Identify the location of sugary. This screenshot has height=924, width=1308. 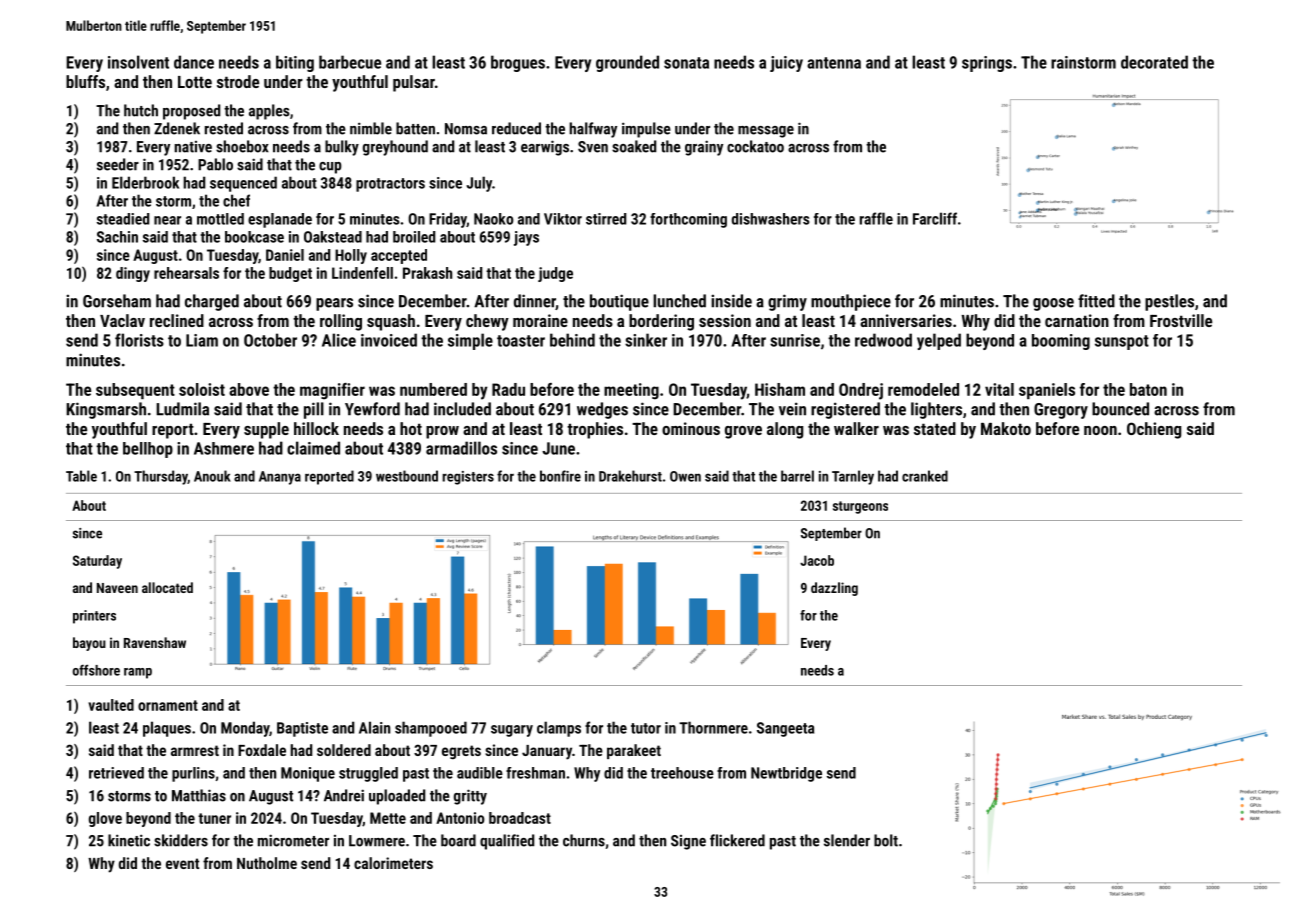
(512, 731).
